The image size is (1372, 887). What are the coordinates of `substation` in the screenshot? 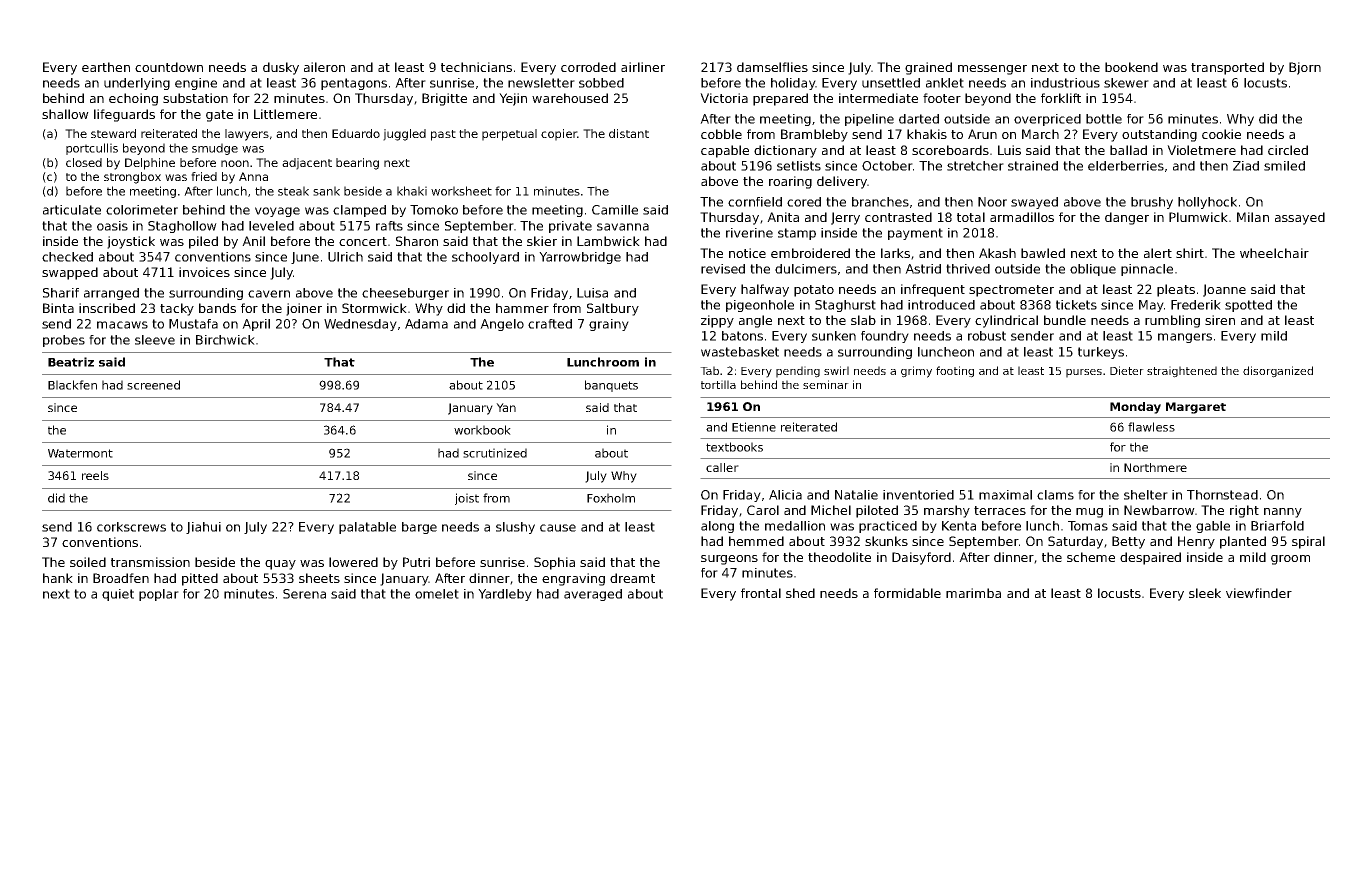 It's located at (195, 98).
